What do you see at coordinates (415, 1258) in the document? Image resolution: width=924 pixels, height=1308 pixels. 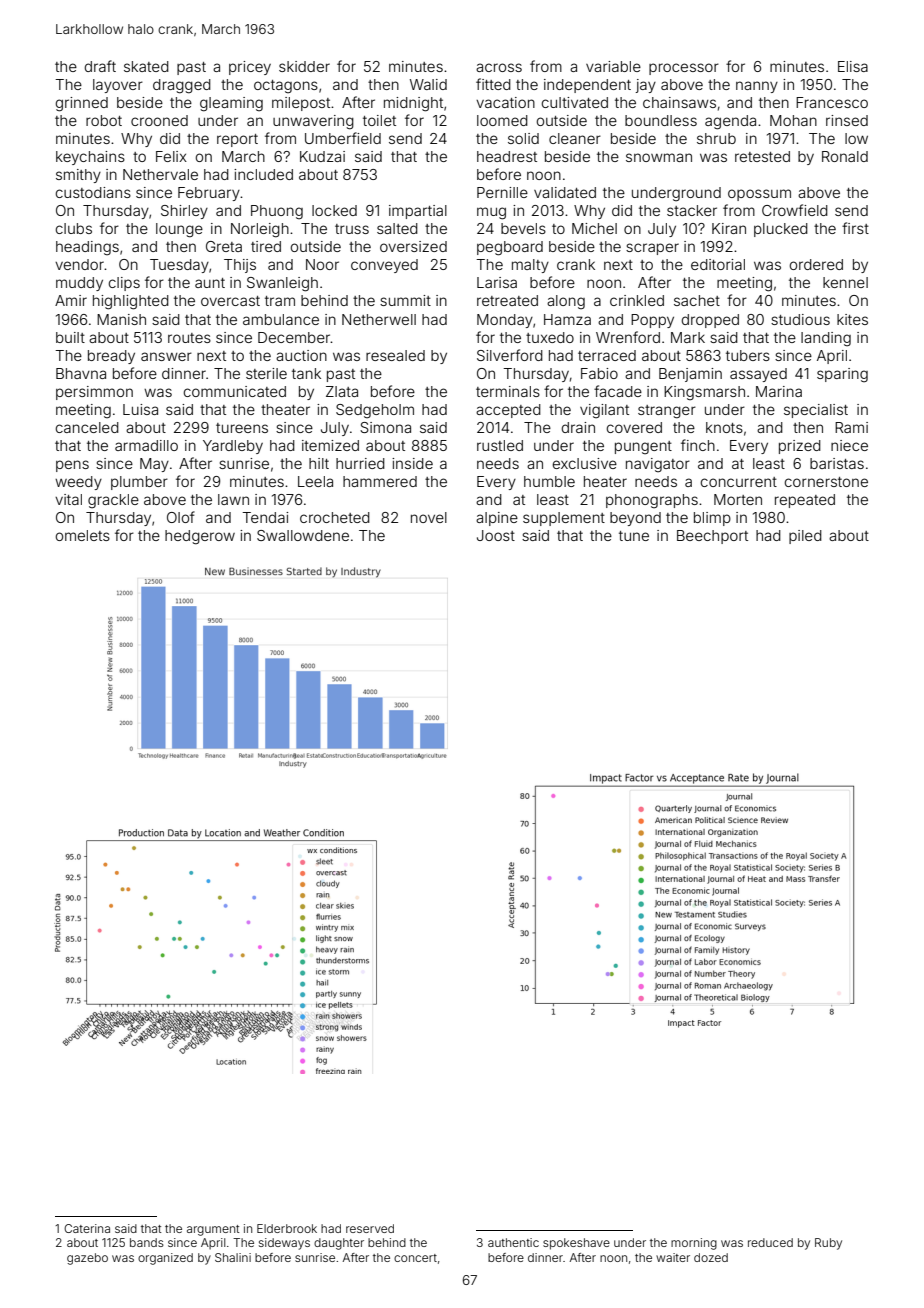 I see `concert` at bounding box center [415, 1258].
